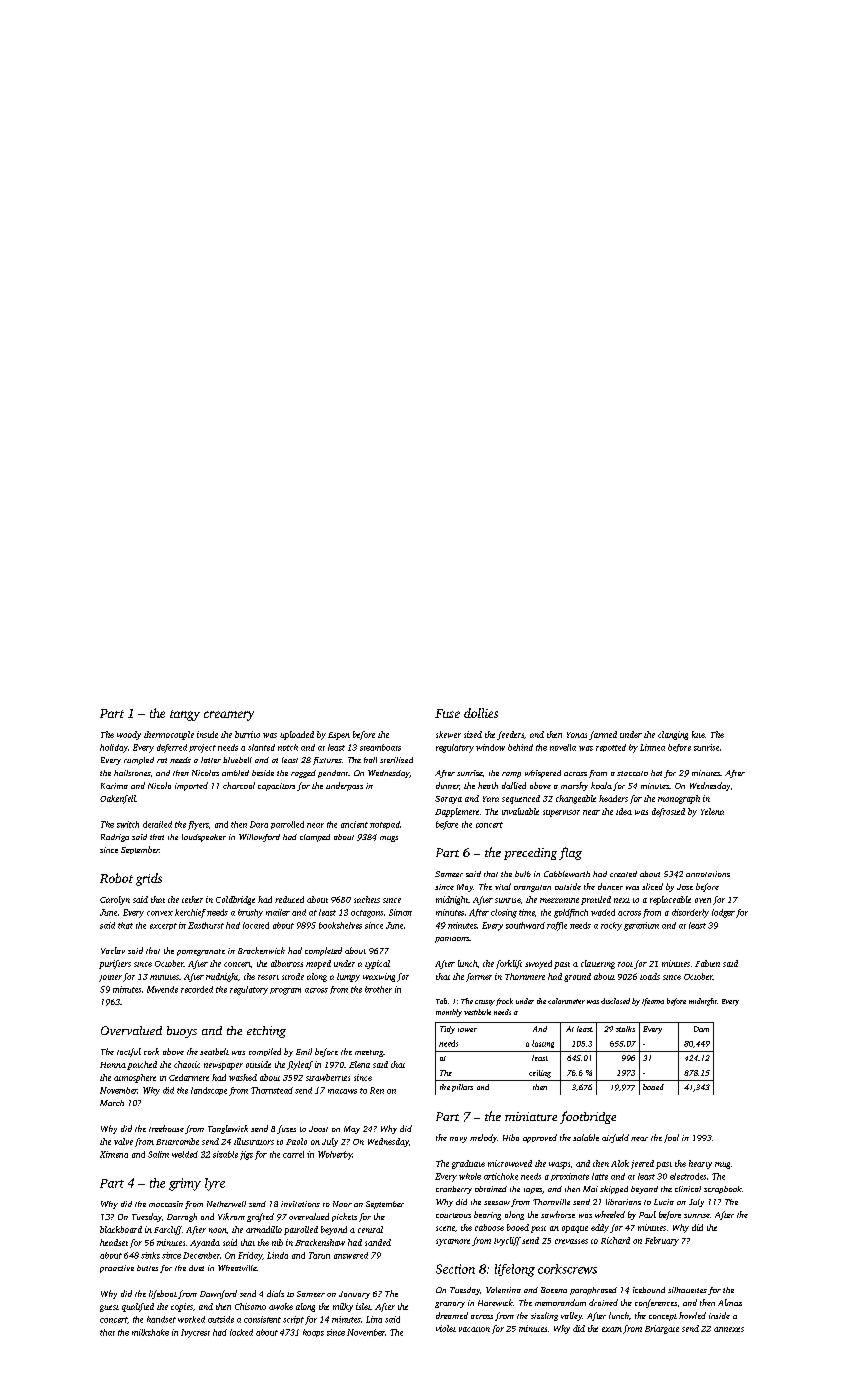  What do you see at coordinates (481, 713) in the screenshot?
I see `dollies` at bounding box center [481, 713].
